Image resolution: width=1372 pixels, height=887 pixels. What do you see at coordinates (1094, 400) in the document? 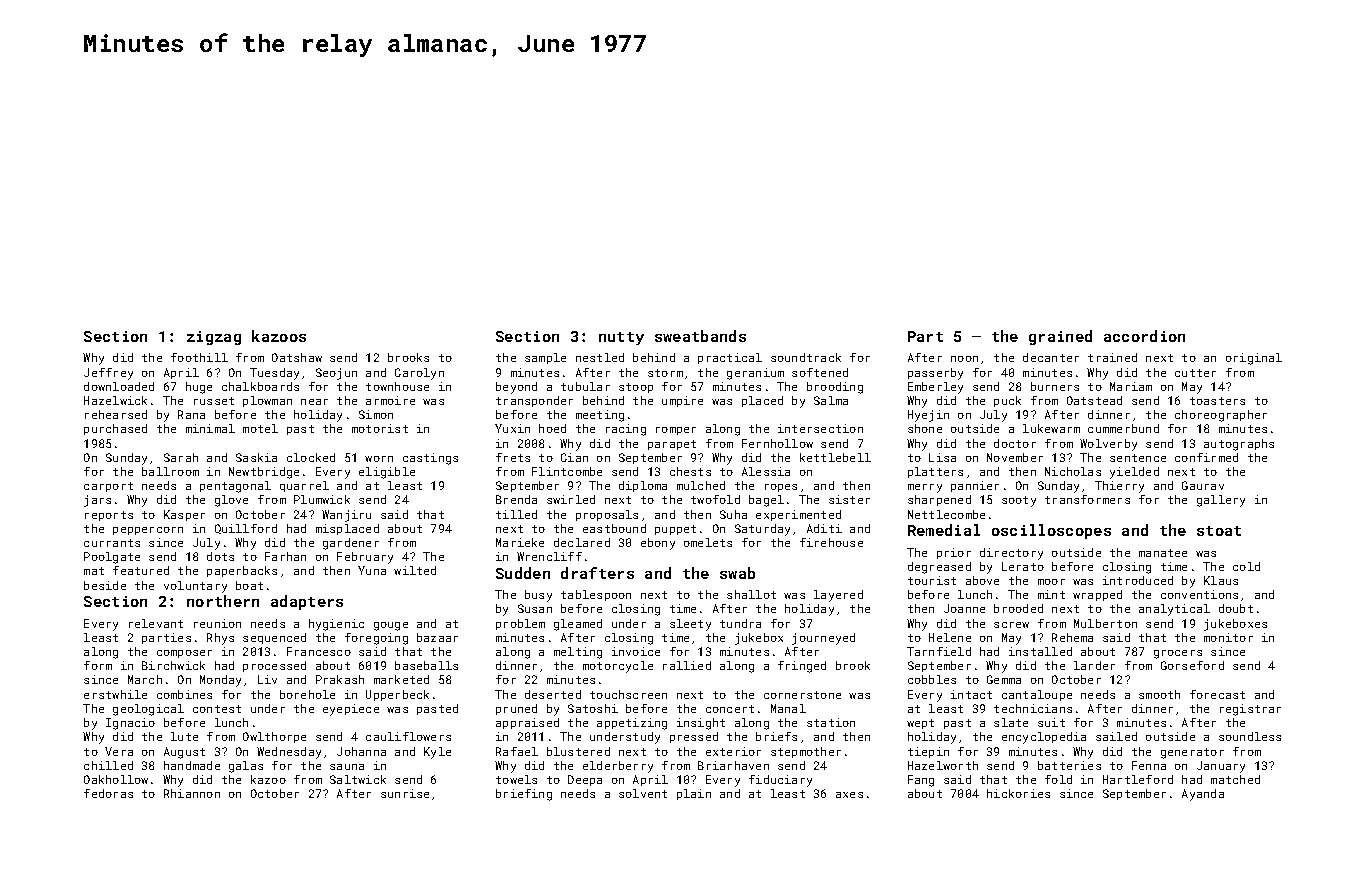
I see `Oatstead` at bounding box center [1094, 400].
